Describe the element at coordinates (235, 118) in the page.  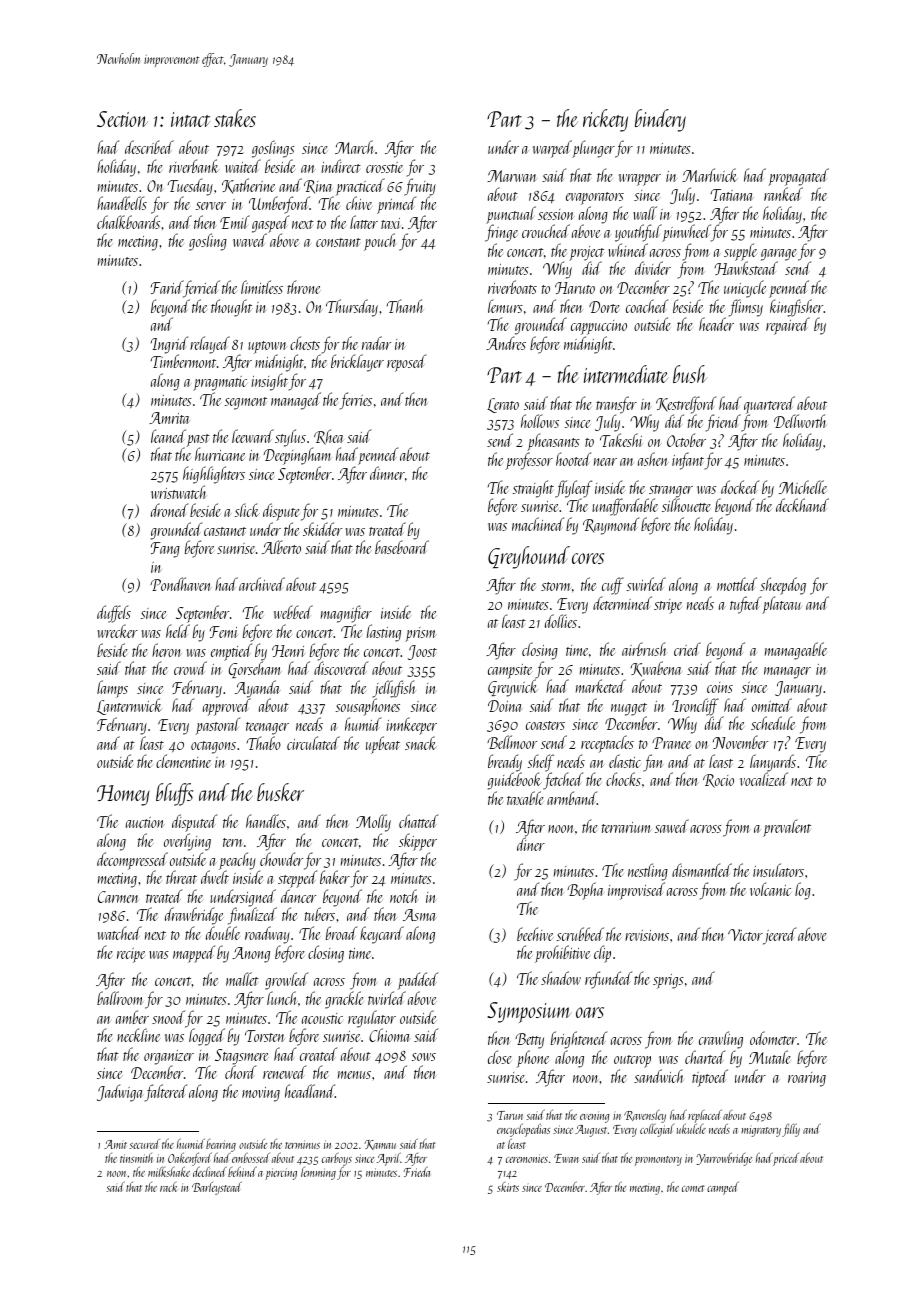
I see `stakes` at that location.
